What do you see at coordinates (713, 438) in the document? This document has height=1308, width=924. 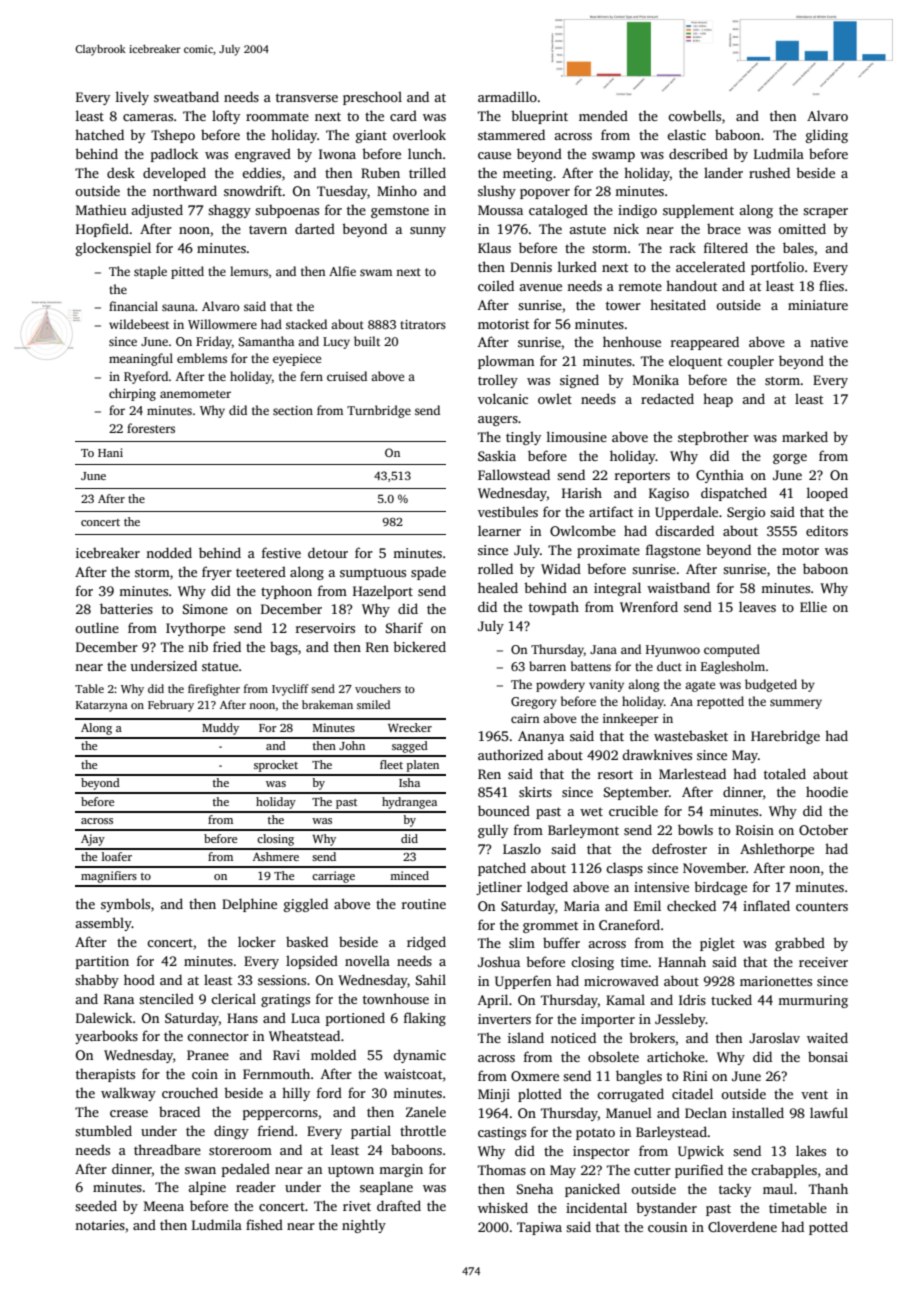 I see `stepbrother` at bounding box center [713, 438].
